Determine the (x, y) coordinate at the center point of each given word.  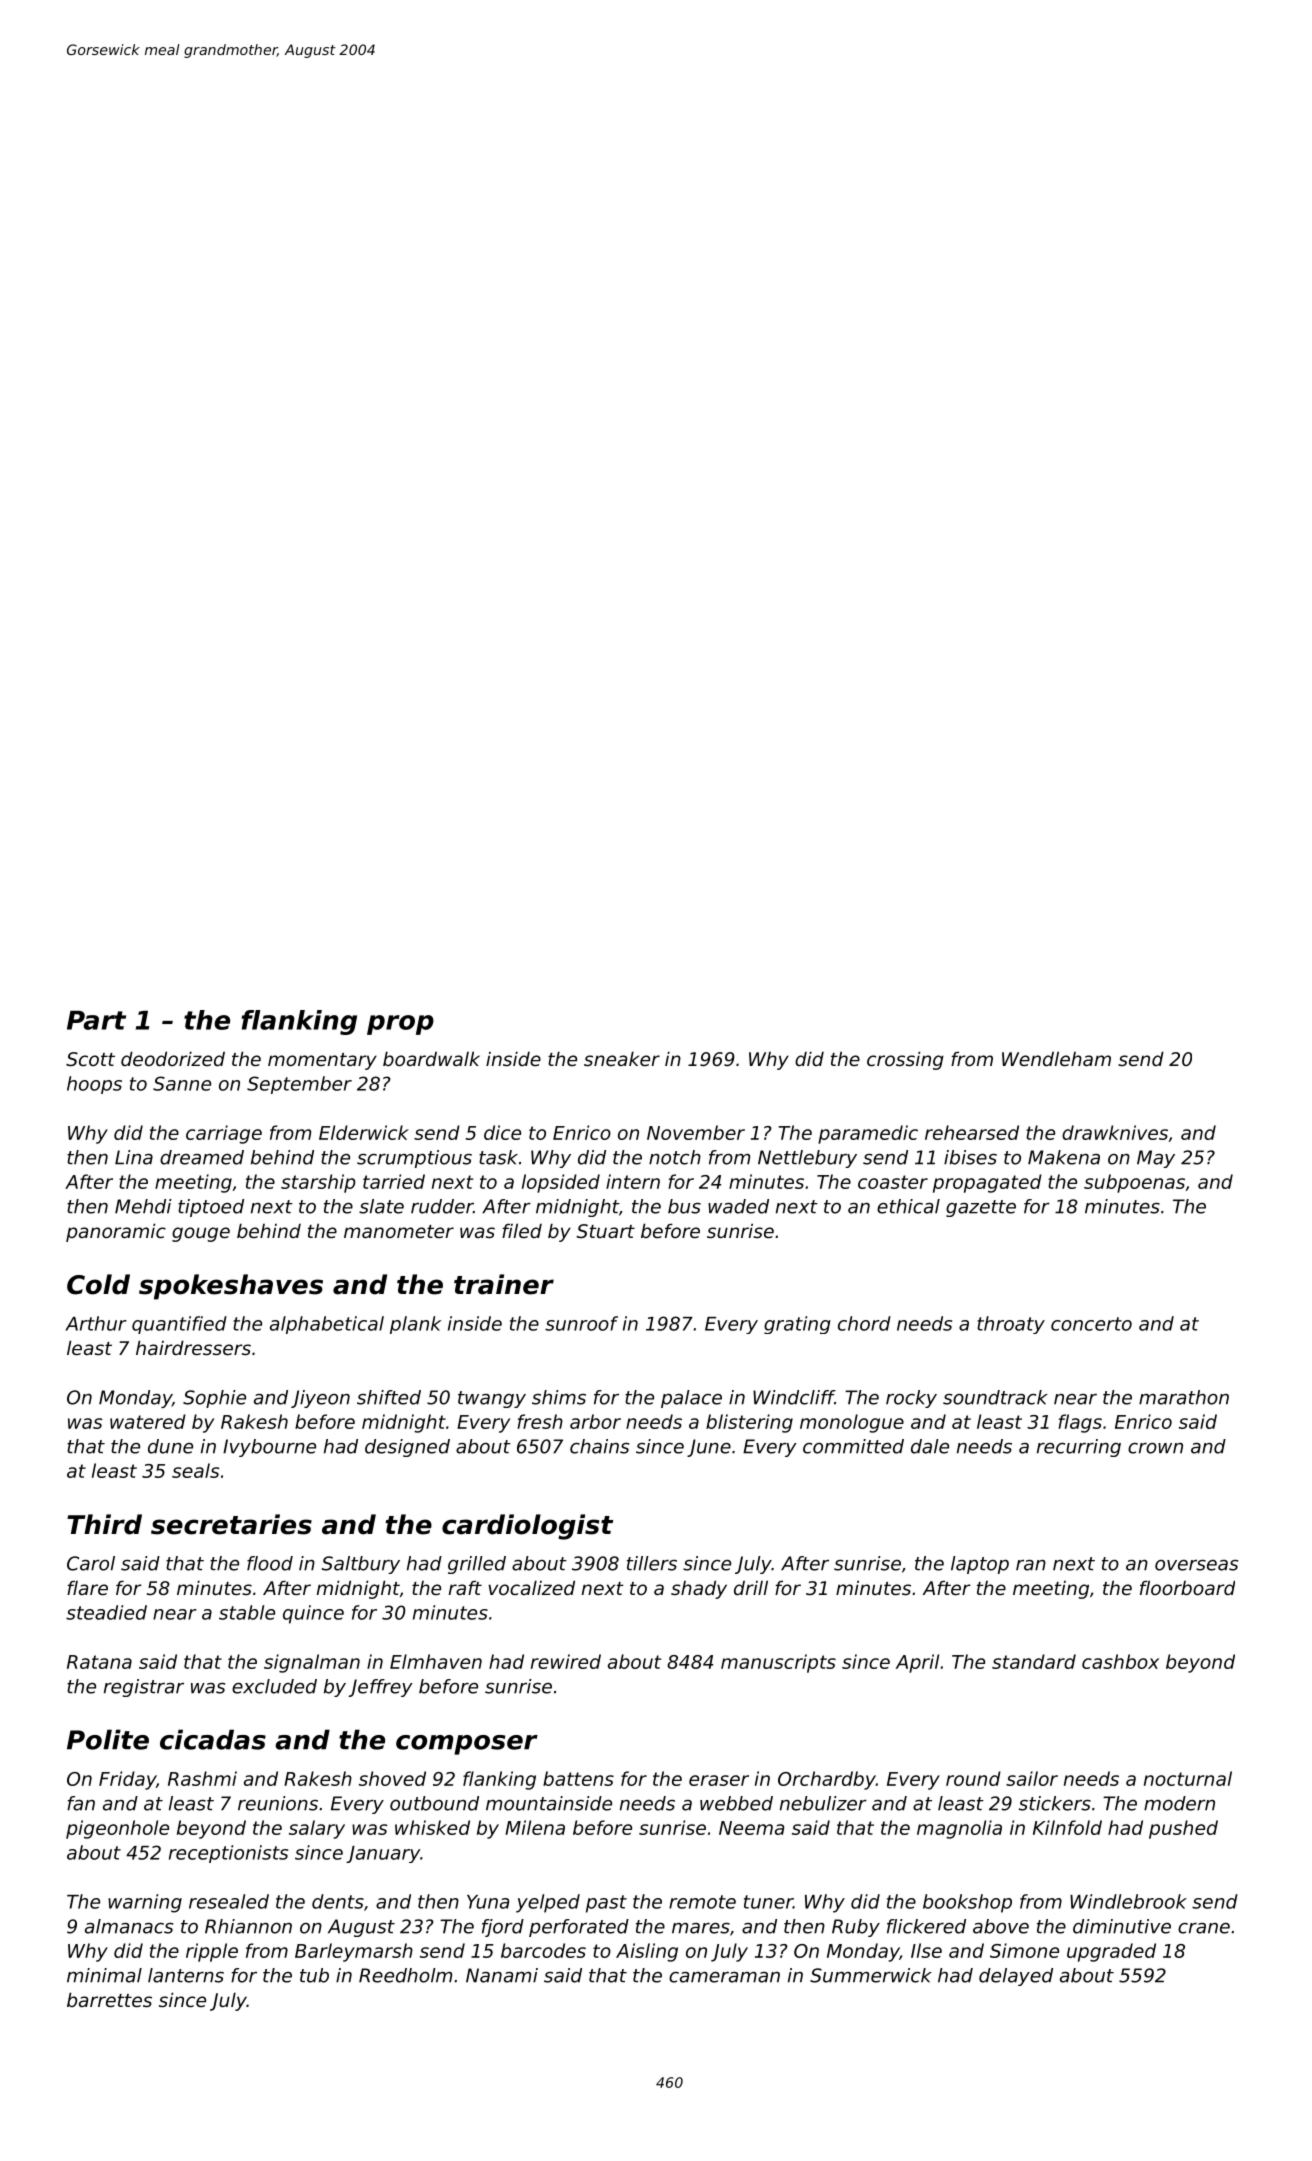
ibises (970, 1157)
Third (104, 1524)
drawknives (1115, 1132)
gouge (201, 1234)
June (709, 1448)
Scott (90, 1059)
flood (270, 1563)
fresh (540, 1421)
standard (1034, 1661)
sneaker (622, 1058)
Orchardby (827, 1780)
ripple (212, 1952)
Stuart (606, 1231)
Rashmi (202, 1778)
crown (1155, 1448)
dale (930, 1446)
